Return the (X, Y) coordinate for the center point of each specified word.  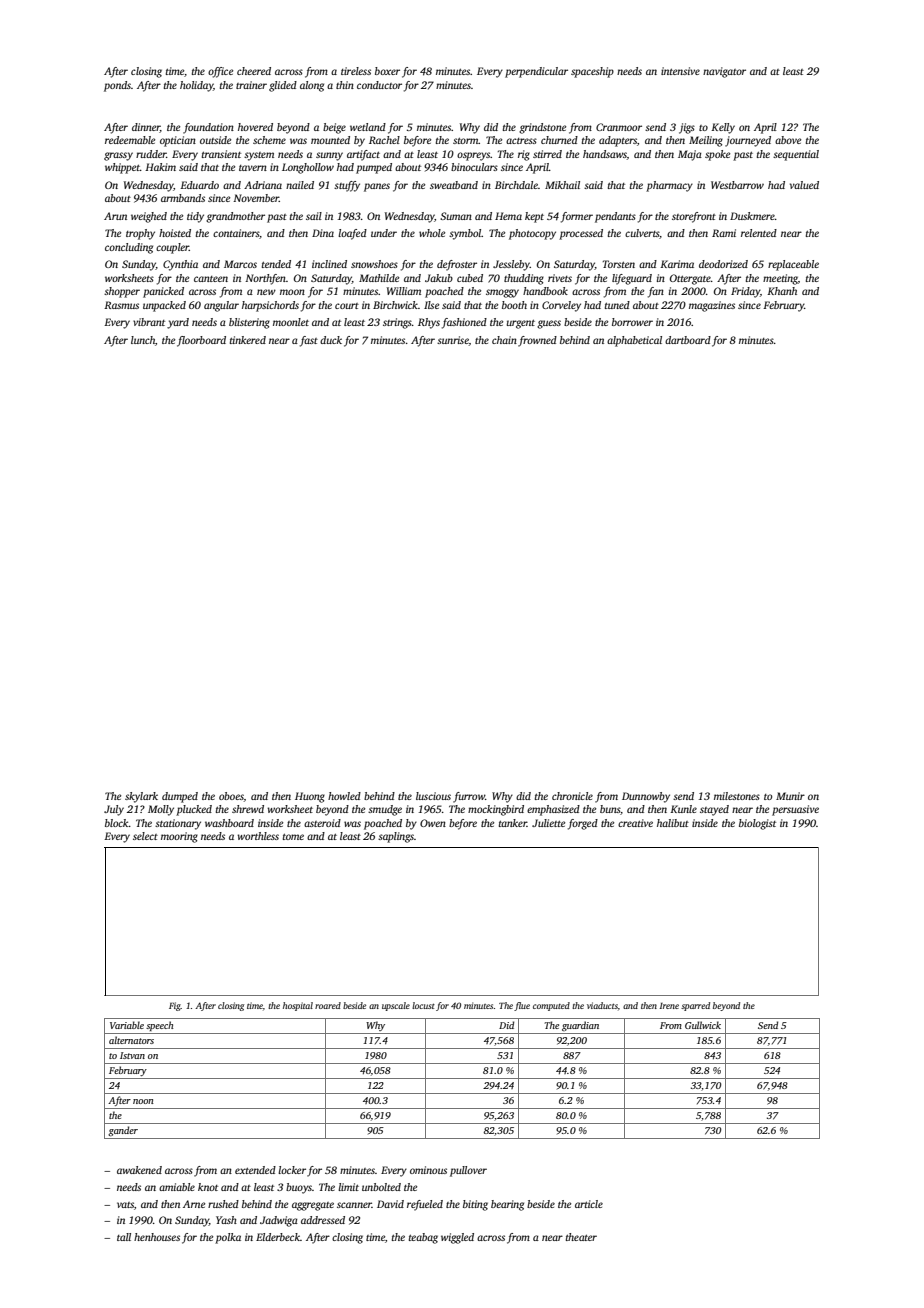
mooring (179, 837)
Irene (669, 1006)
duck (331, 340)
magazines (712, 306)
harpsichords (270, 306)
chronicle (572, 796)
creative (635, 823)
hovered (255, 127)
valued (804, 185)
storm (466, 141)
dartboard (688, 340)
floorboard (201, 341)
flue (522, 1006)
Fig (175, 1006)
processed (581, 234)
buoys (299, 1188)
